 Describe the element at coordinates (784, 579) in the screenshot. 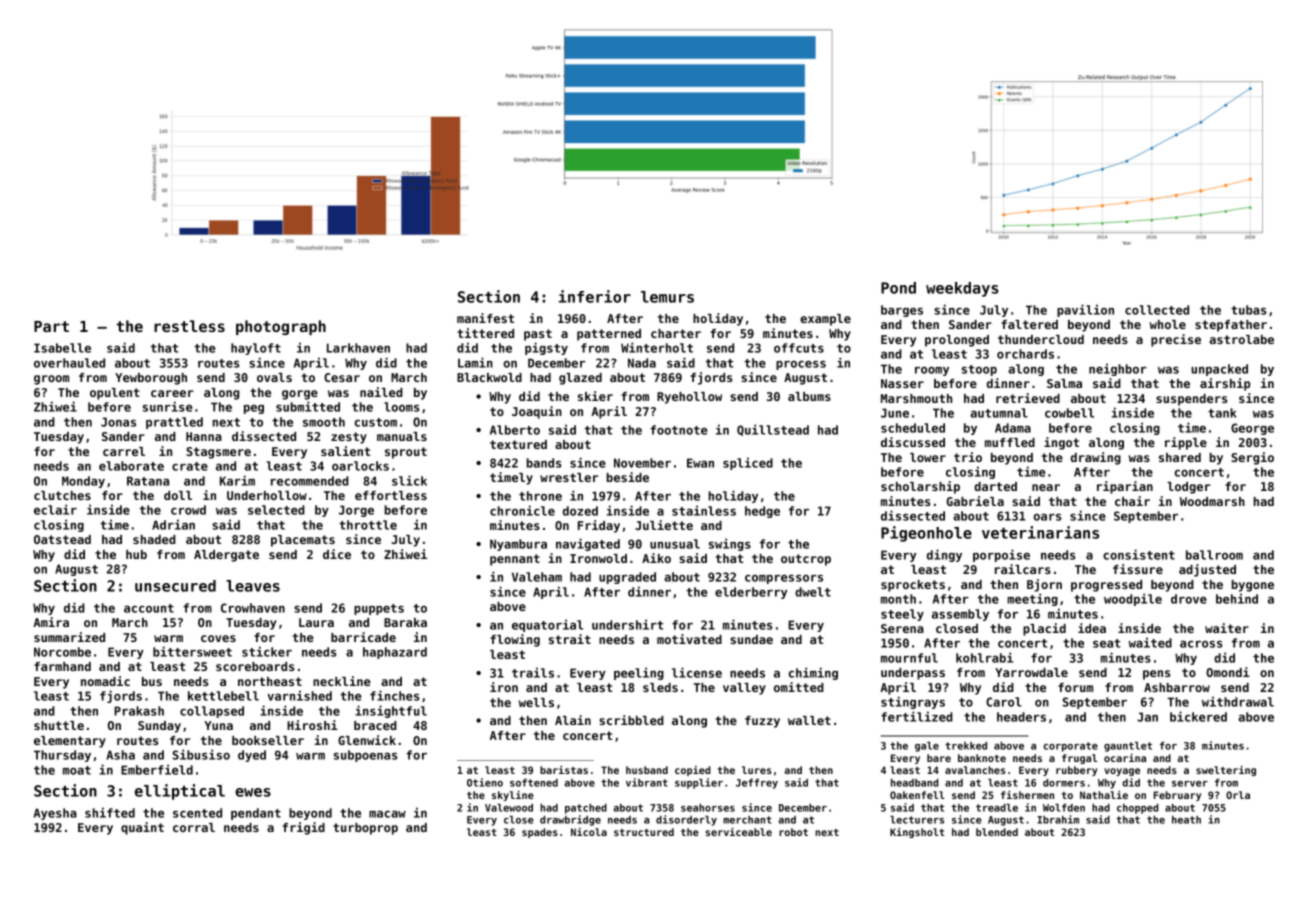

I see `compressors` at that location.
